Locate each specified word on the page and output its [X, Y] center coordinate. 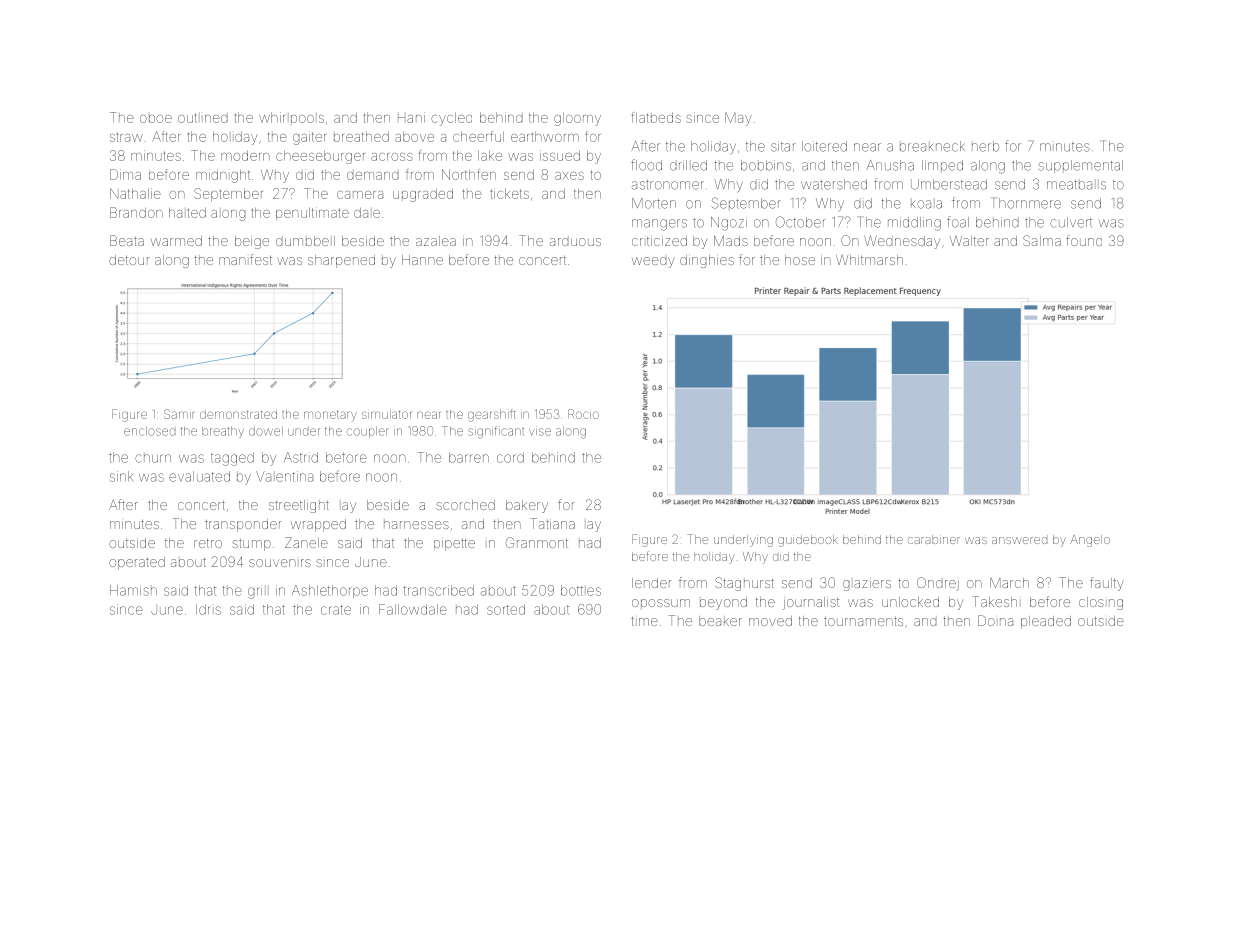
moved [770, 621]
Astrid [301, 457]
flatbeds [656, 117]
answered [1019, 540]
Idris [208, 609]
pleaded [1046, 622]
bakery [527, 506]
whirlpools [291, 117]
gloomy [577, 119]
